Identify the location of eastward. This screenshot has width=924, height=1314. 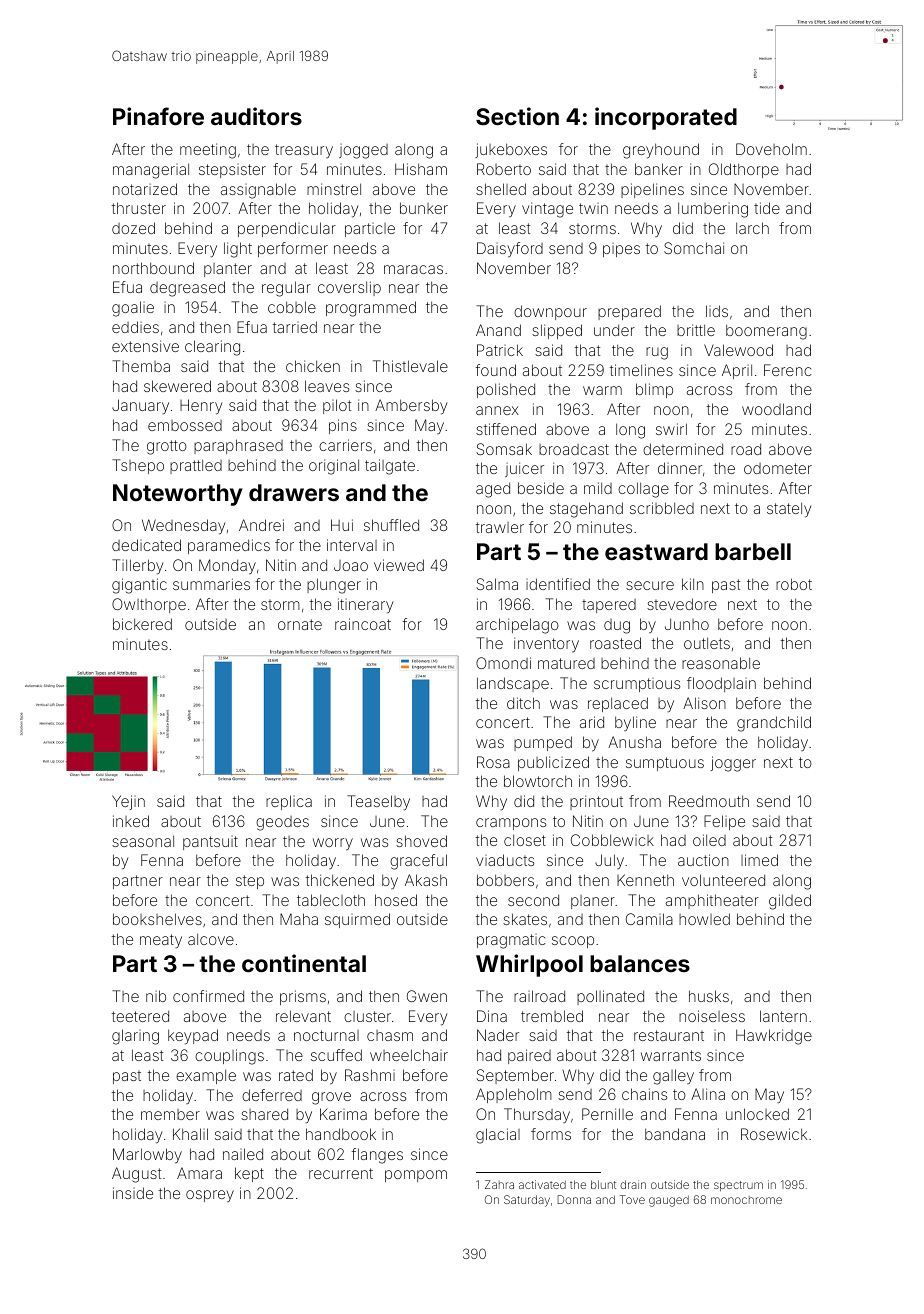
(656, 551).
